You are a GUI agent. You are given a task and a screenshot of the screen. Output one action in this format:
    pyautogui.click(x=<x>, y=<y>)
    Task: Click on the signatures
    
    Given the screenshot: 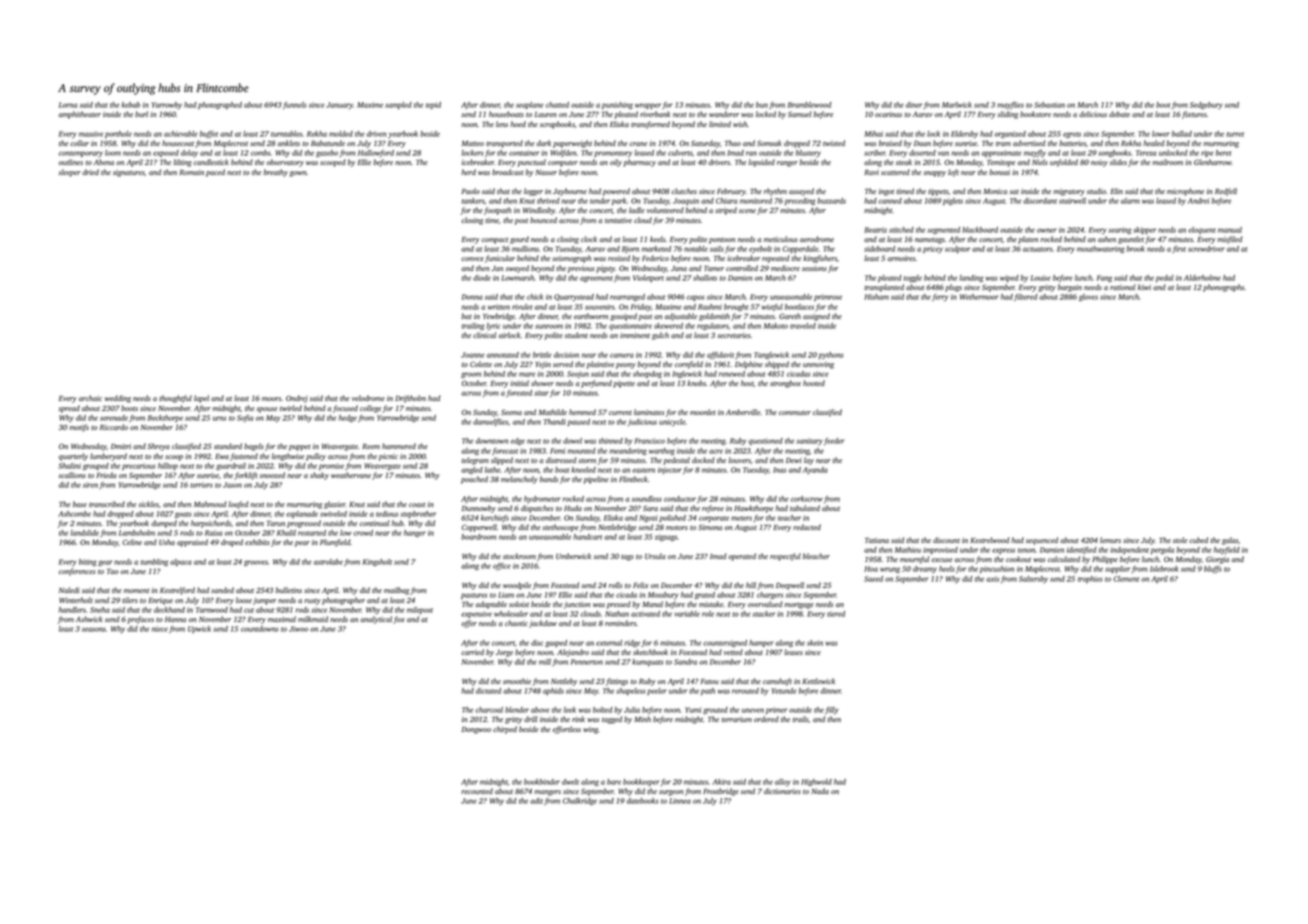 What is the action you would take?
    pyautogui.click(x=128, y=173)
